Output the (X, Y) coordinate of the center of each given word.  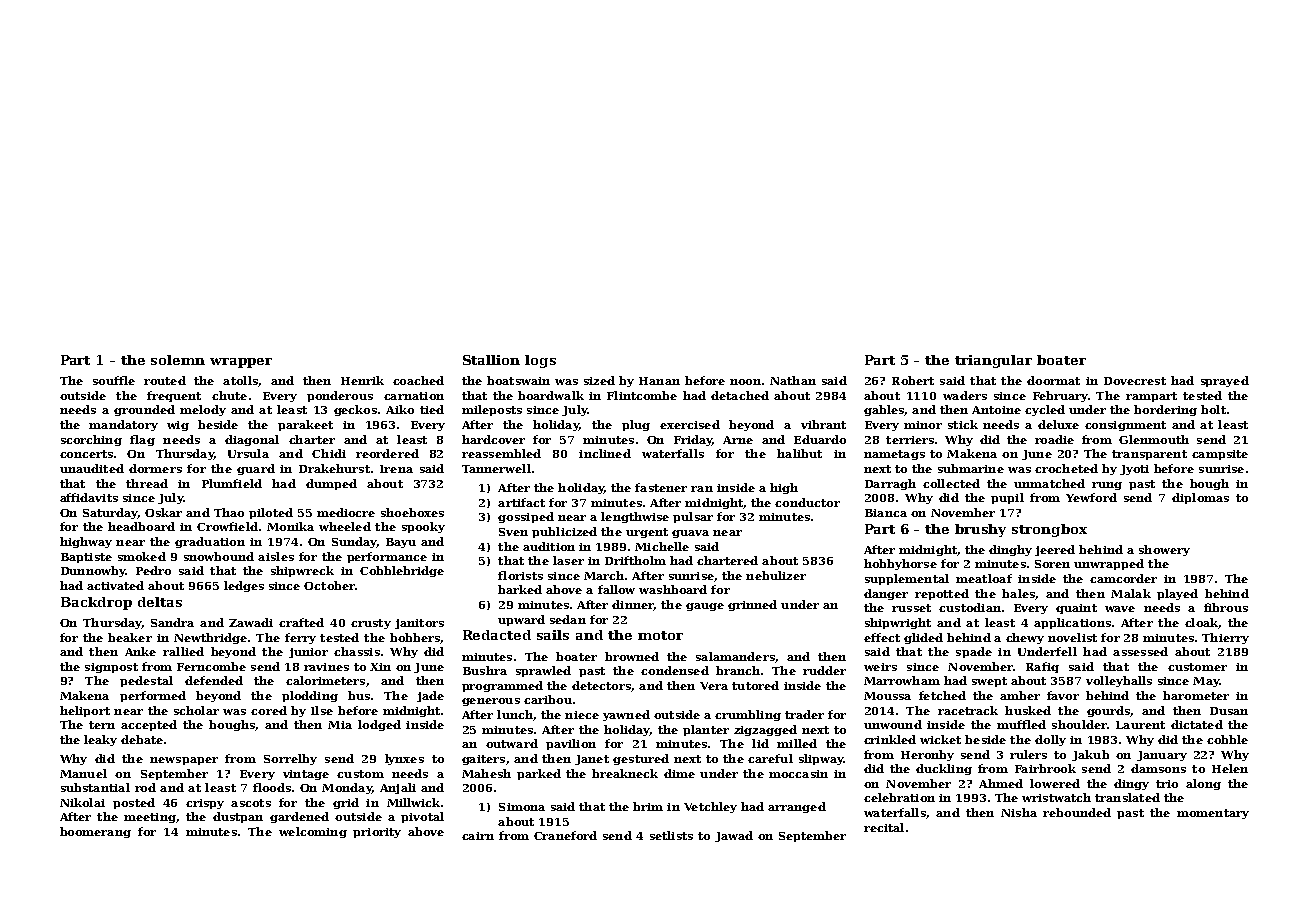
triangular (993, 361)
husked (1028, 710)
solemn (178, 360)
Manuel (83, 773)
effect (882, 637)
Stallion (491, 360)
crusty (371, 624)
